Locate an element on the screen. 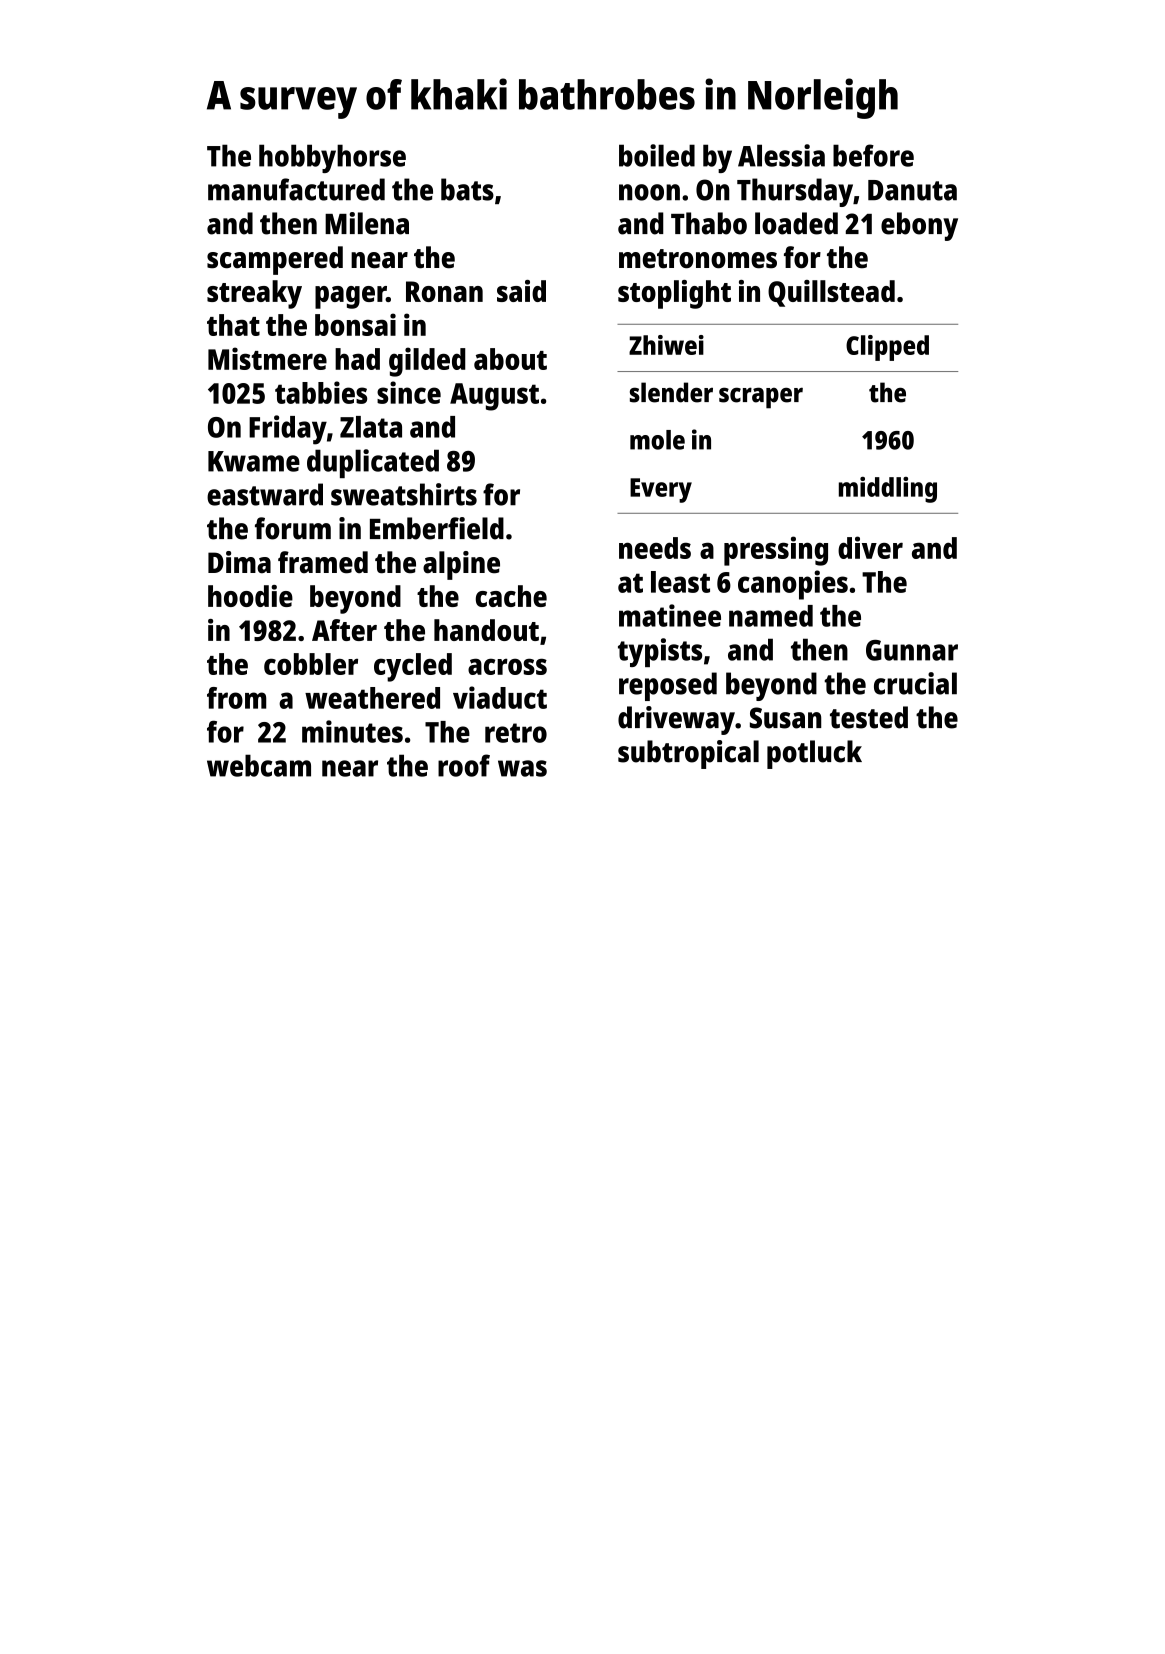 The width and height of the screenshot is (1165, 1654). Kwame is located at coordinates (254, 461).
